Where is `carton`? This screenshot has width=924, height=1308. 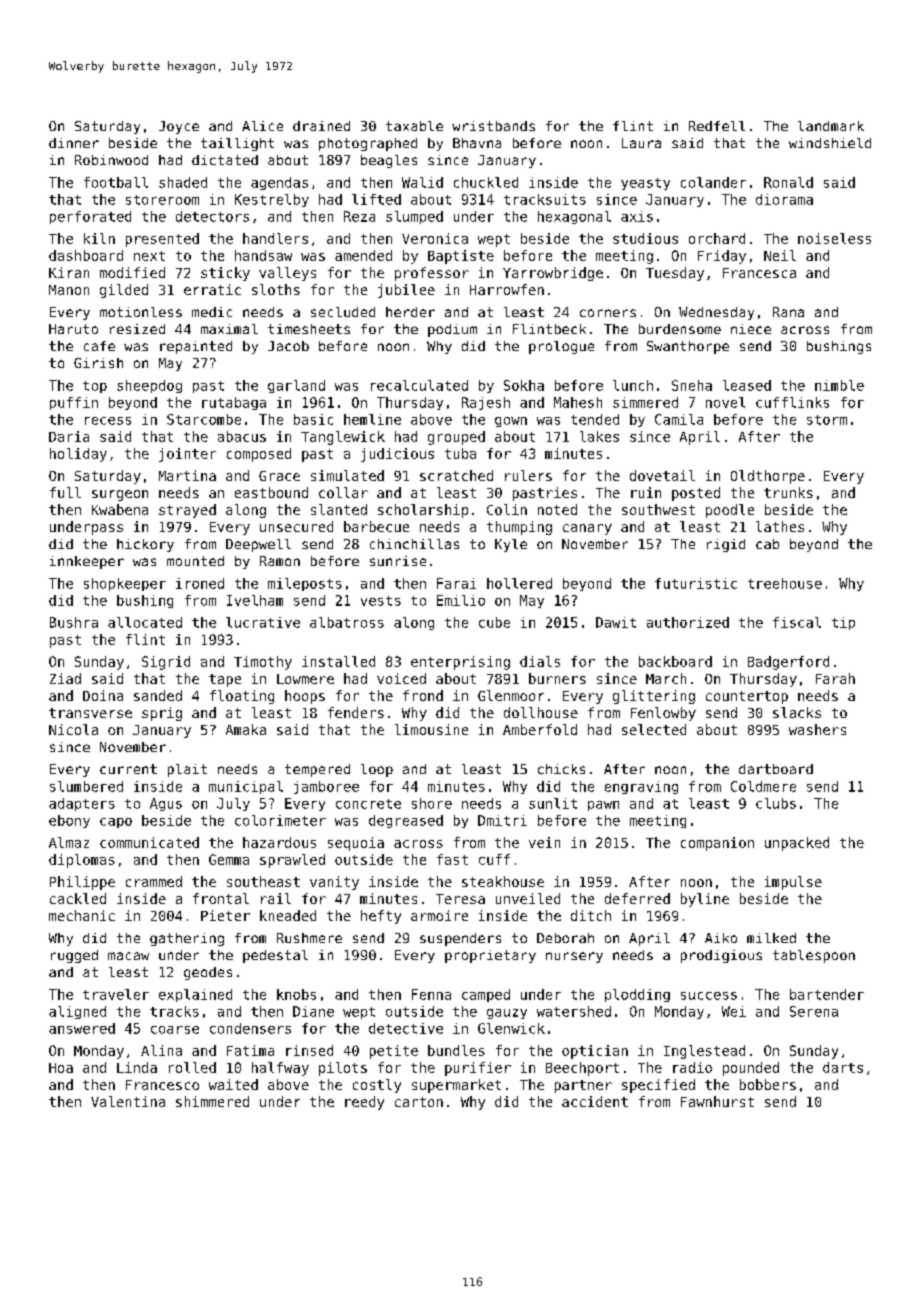 carton is located at coordinates (419, 1102).
